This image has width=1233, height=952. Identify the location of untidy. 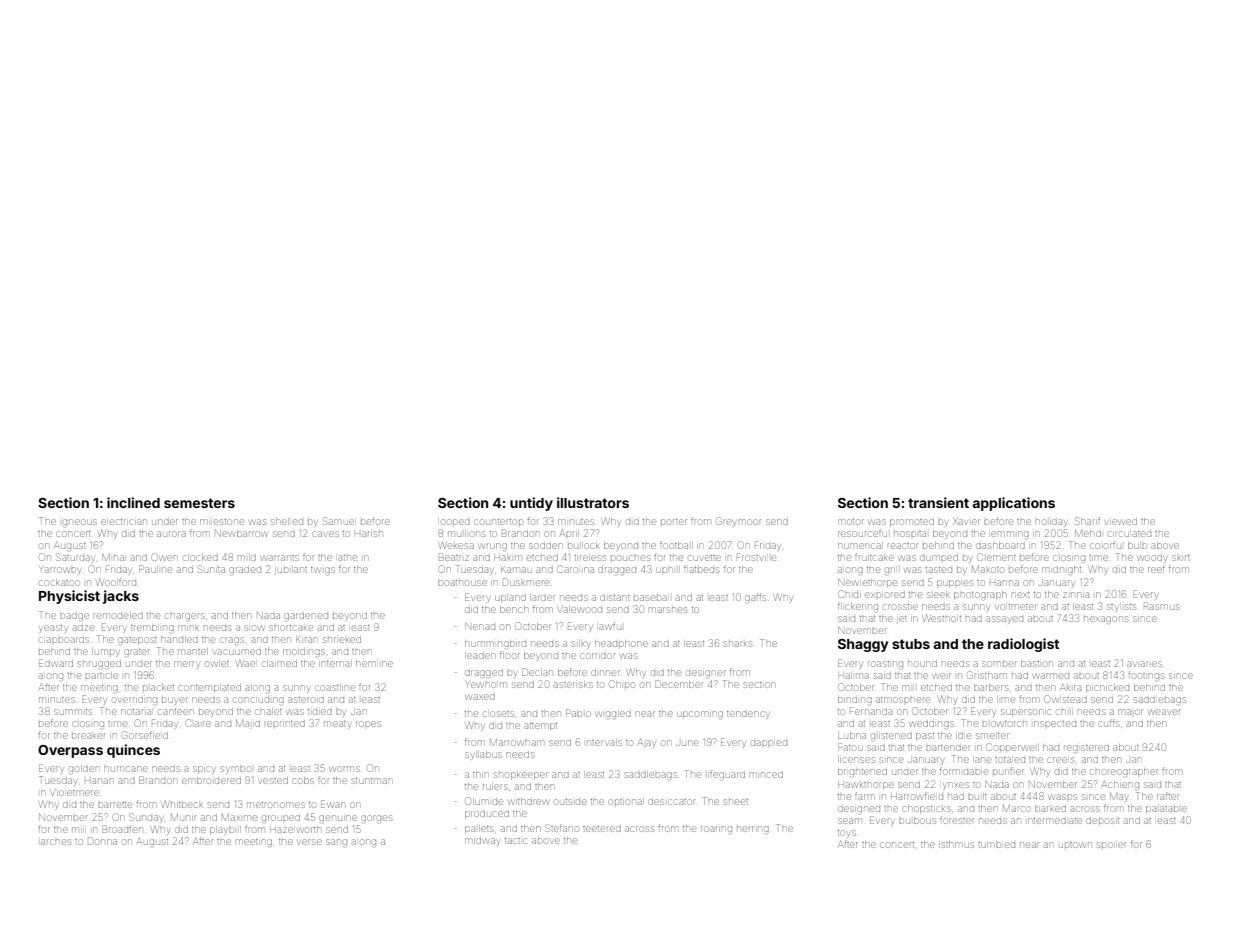
(531, 504).
